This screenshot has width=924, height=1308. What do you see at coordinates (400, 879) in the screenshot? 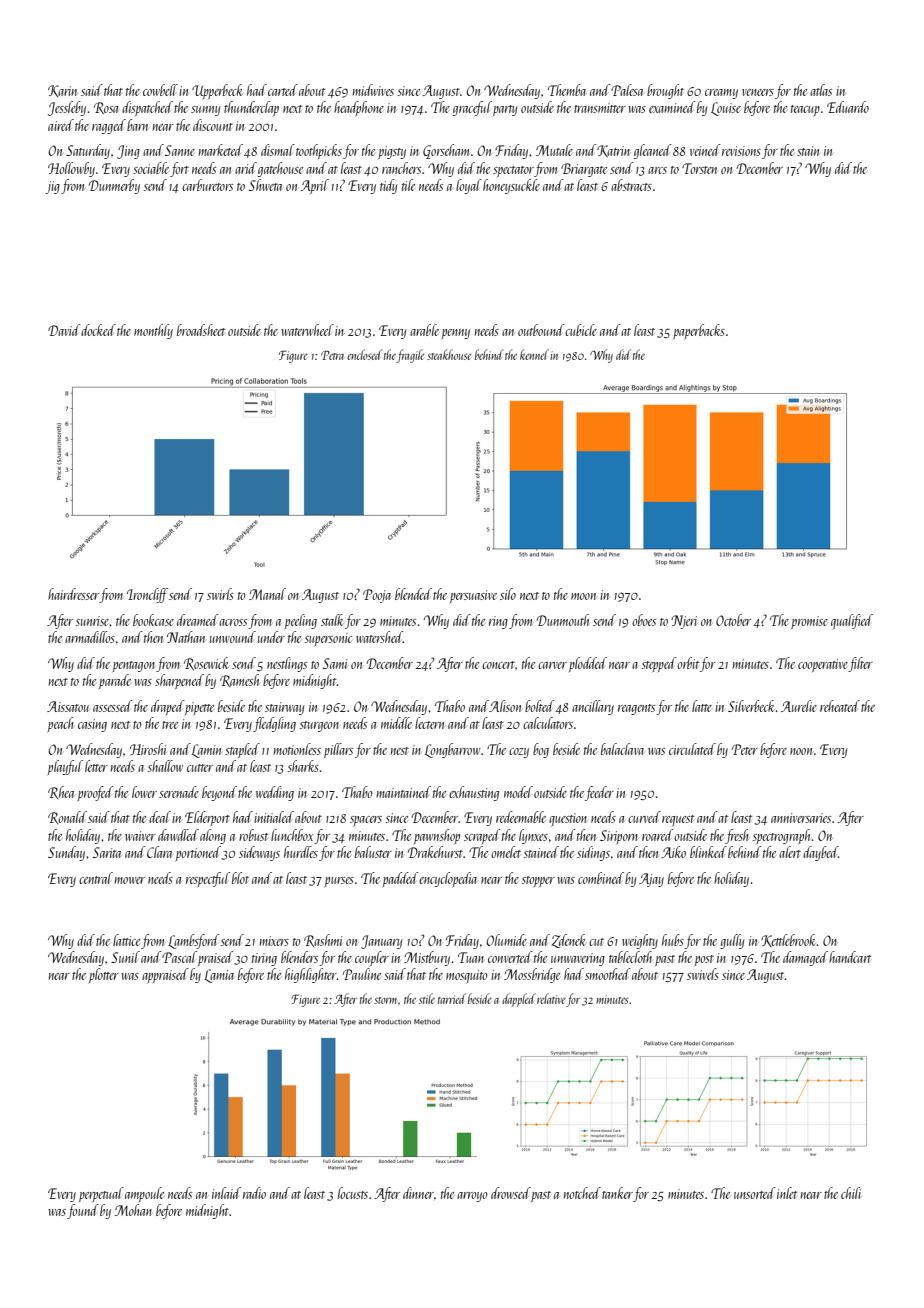
I see `padded` at bounding box center [400, 879].
